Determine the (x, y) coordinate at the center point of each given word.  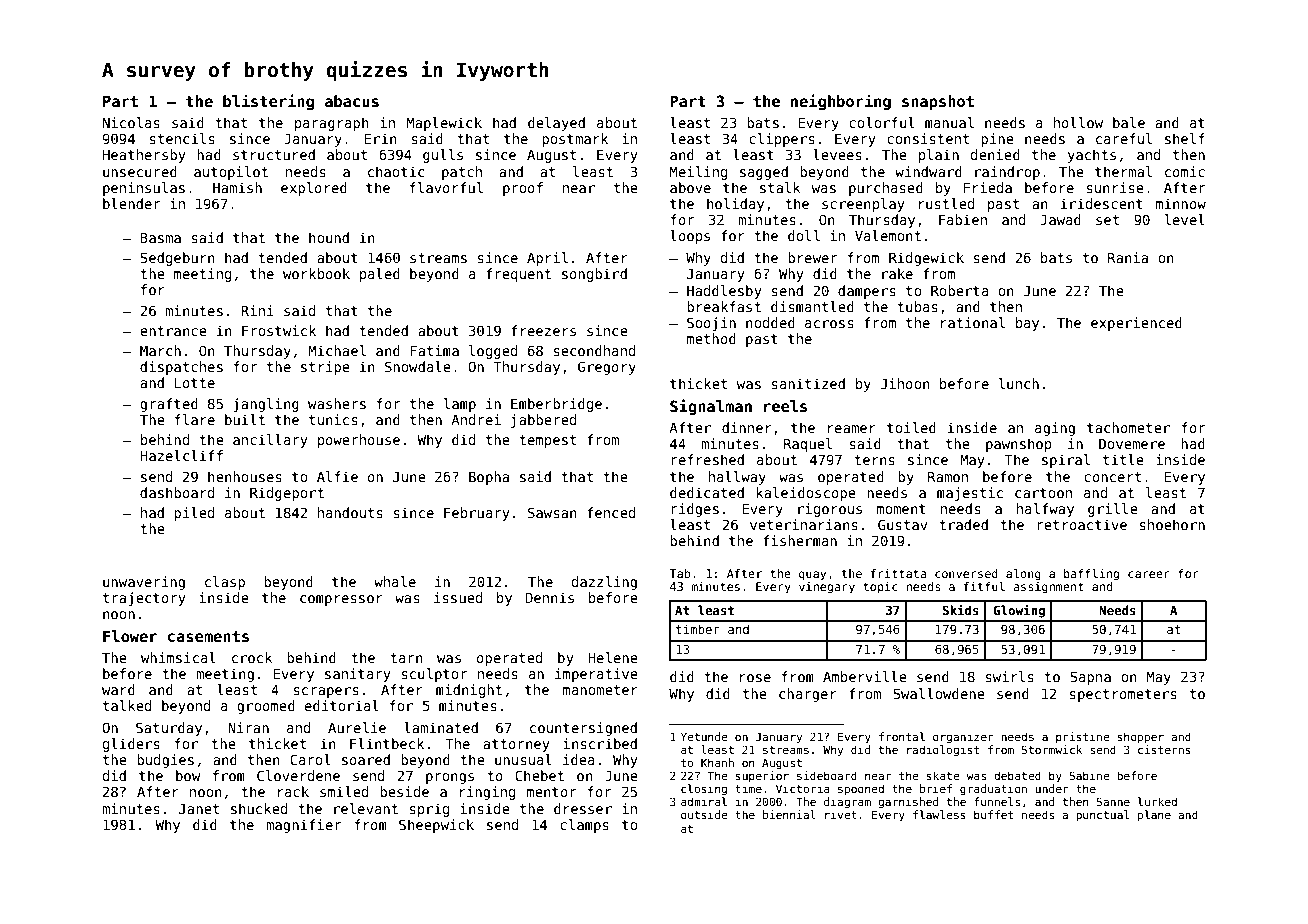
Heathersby (144, 156)
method (711, 338)
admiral (704, 801)
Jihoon (905, 383)
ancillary (270, 441)
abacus (352, 101)
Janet (199, 808)
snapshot (938, 102)
